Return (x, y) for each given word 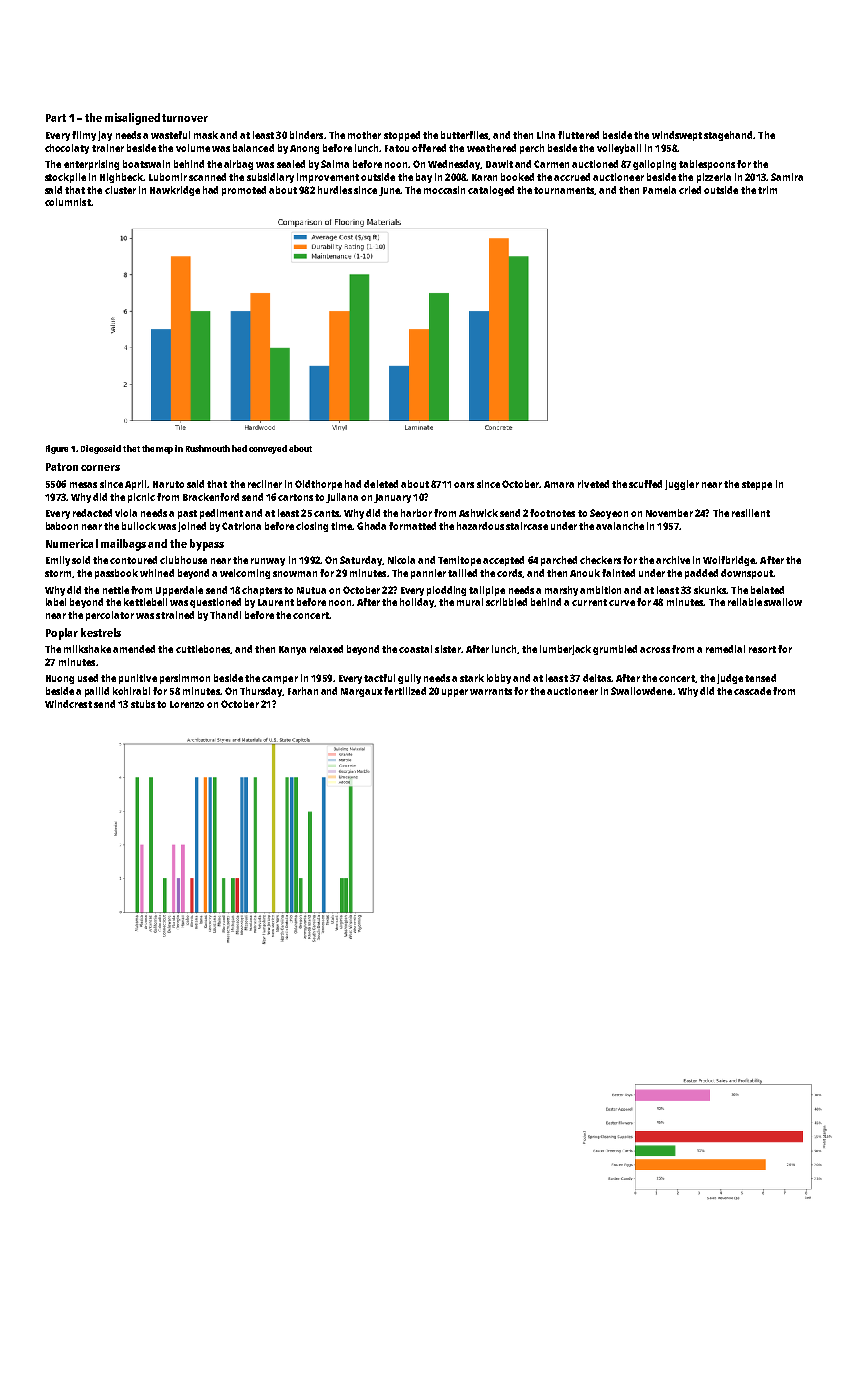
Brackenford (211, 497)
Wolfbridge (729, 561)
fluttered (578, 135)
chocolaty (67, 149)
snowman (295, 574)
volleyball (619, 149)
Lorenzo (187, 704)
